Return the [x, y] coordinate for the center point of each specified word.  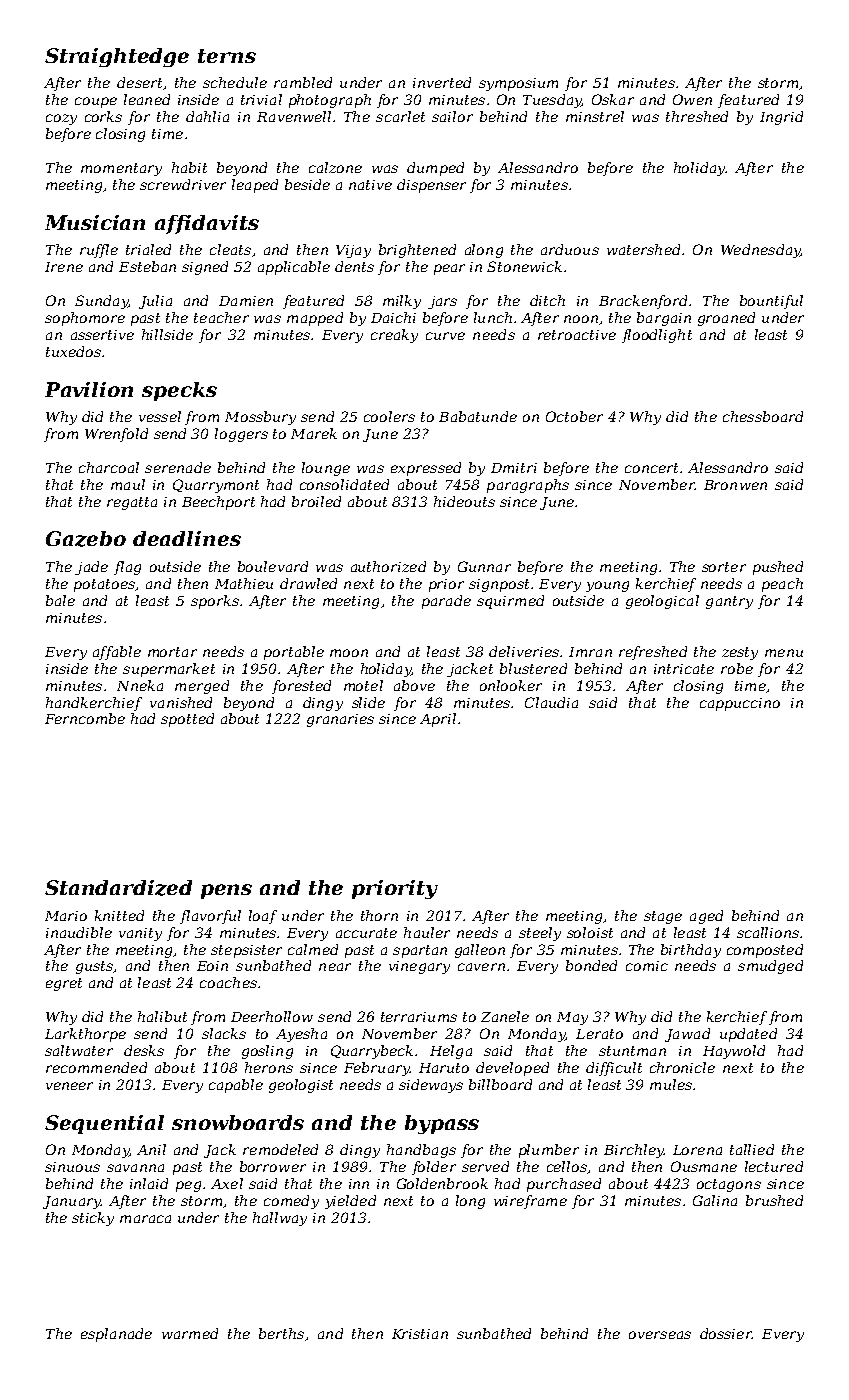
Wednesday [761, 251]
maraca [145, 1219]
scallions [768, 932]
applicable [294, 268]
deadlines [187, 538]
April [438, 720]
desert [139, 82]
